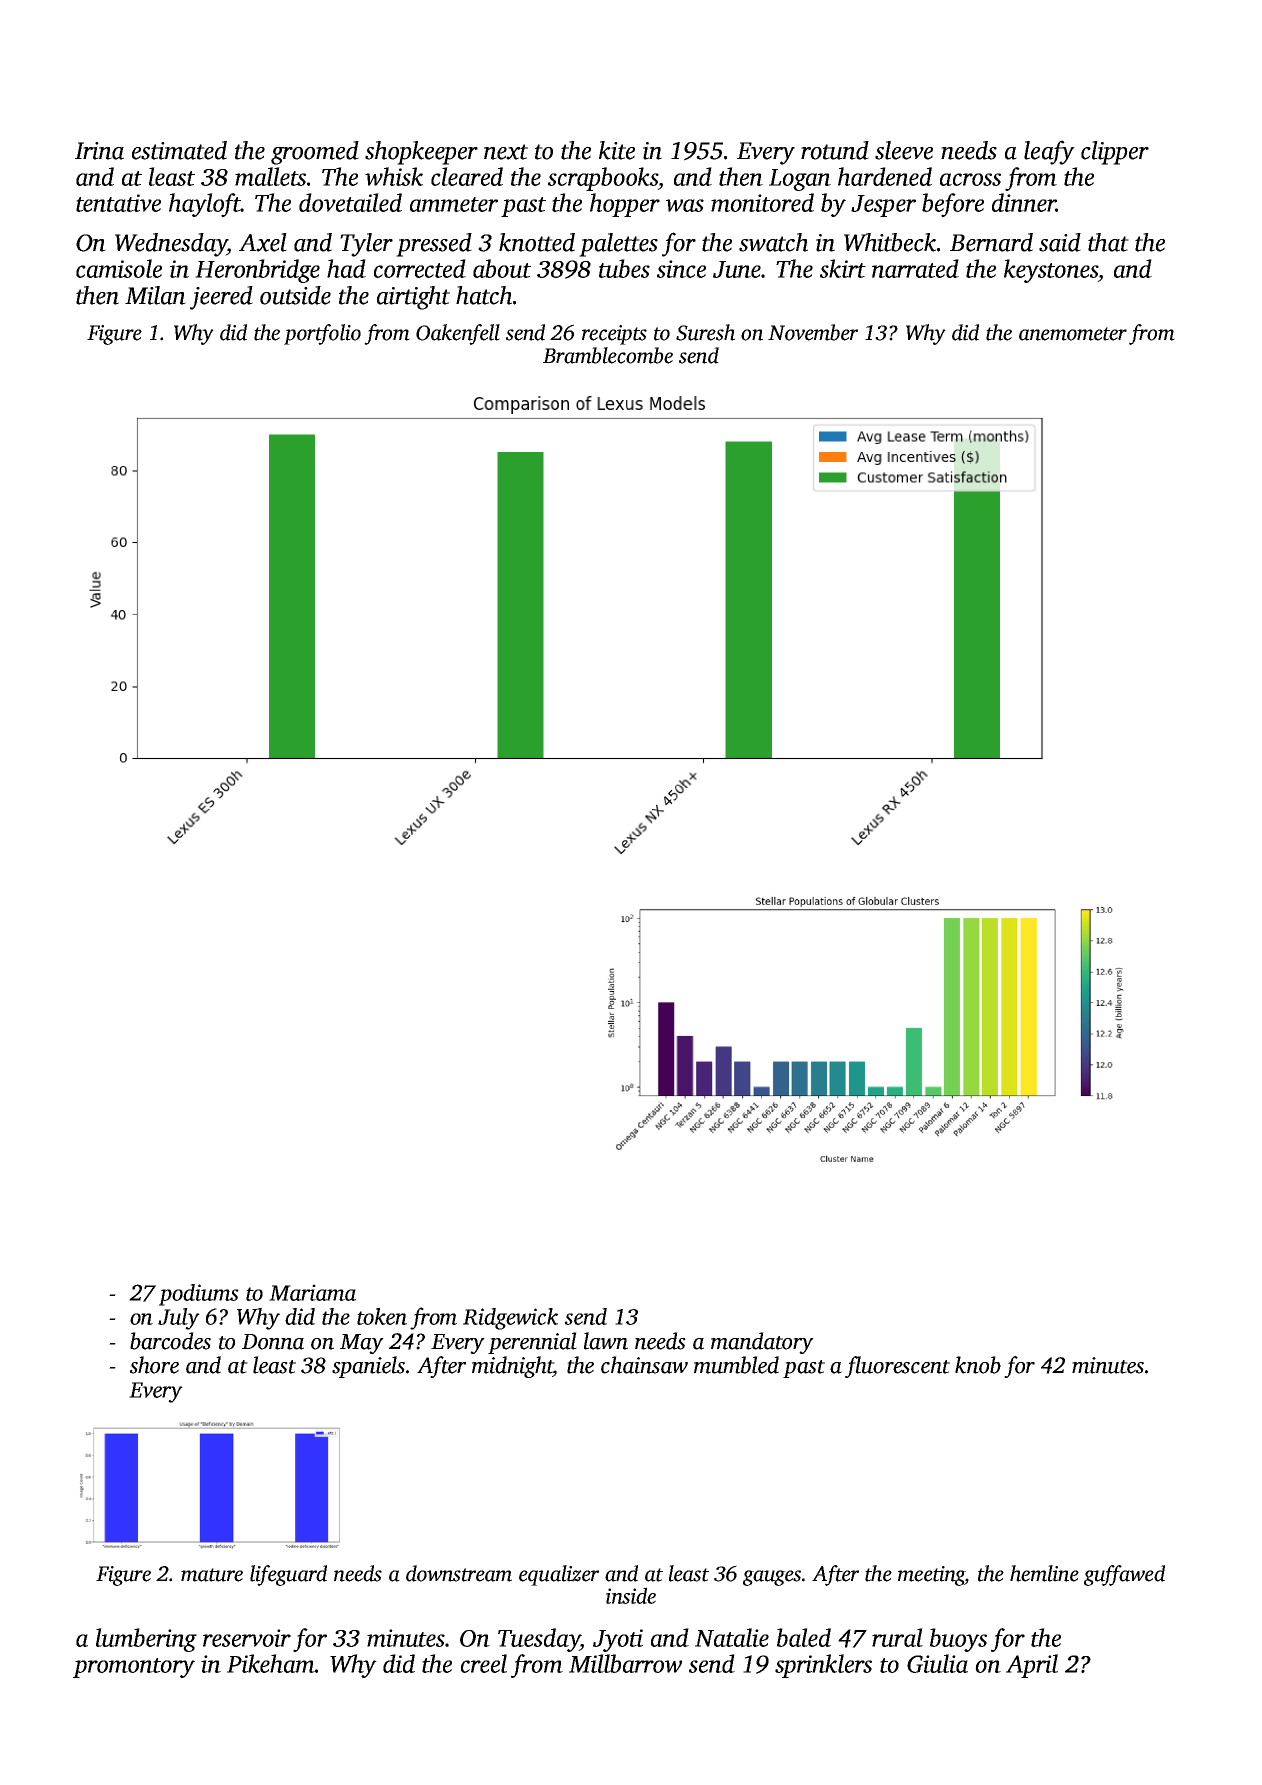 The width and height of the screenshot is (1262, 1785). I want to click on creel, so click(484, 1663).
